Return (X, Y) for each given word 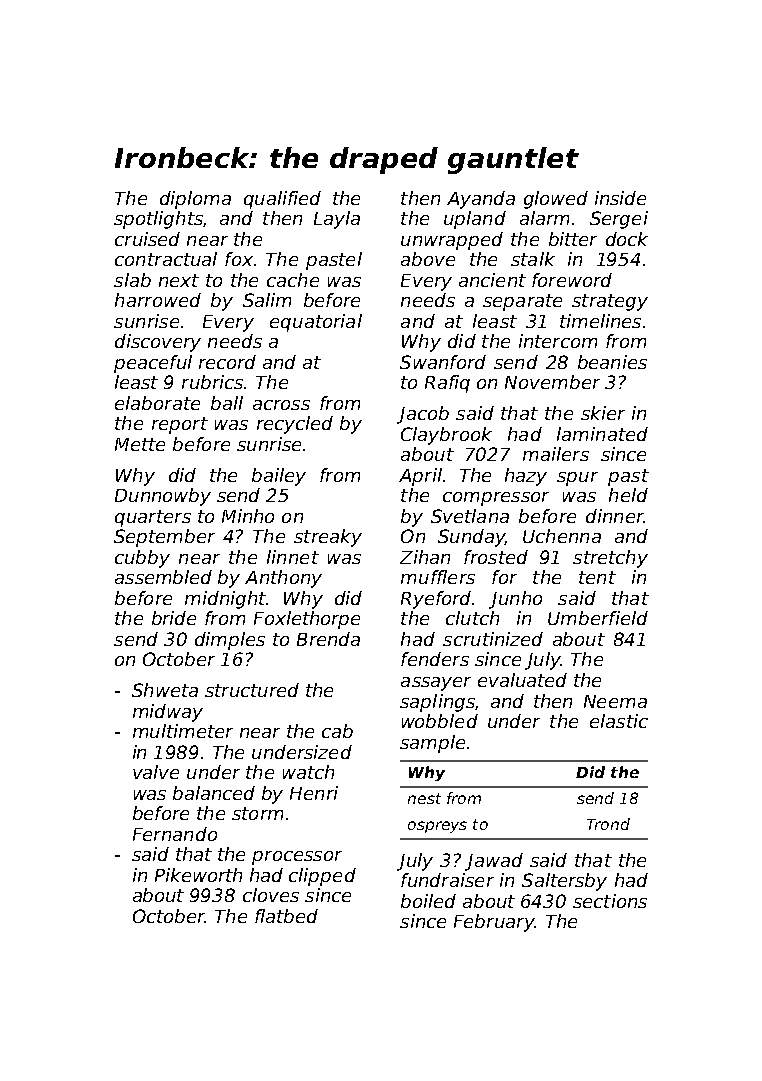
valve (156, 772)
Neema (615, 701)
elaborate (157, 403)
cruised (147, 239)
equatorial (316, 323)
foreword (572, 280)
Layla (337, 220)
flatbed (286, 916)
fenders (435, 659)
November (552, 382)
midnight (225, 600)
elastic (619, 721)
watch (308, 772)
